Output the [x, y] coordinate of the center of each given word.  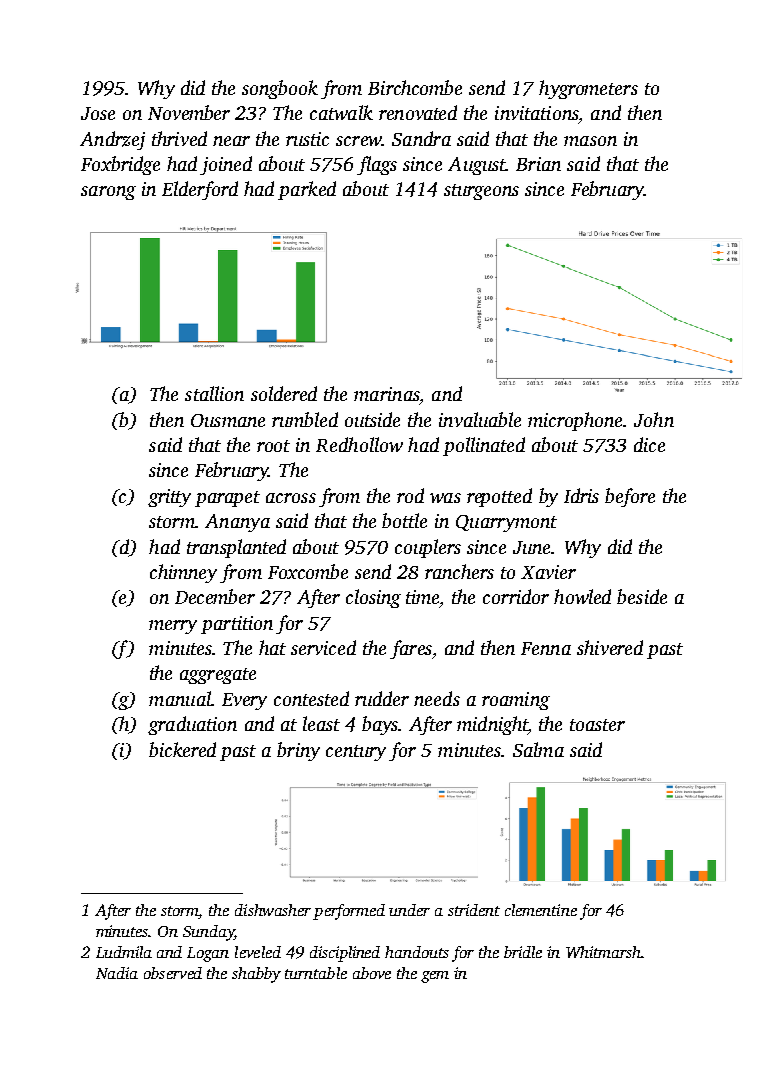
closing [373, 598]
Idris [581, 495]
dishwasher [273, 910]
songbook [280, 89]
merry [173, 627]
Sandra [421, 138]
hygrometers [588, 89]
